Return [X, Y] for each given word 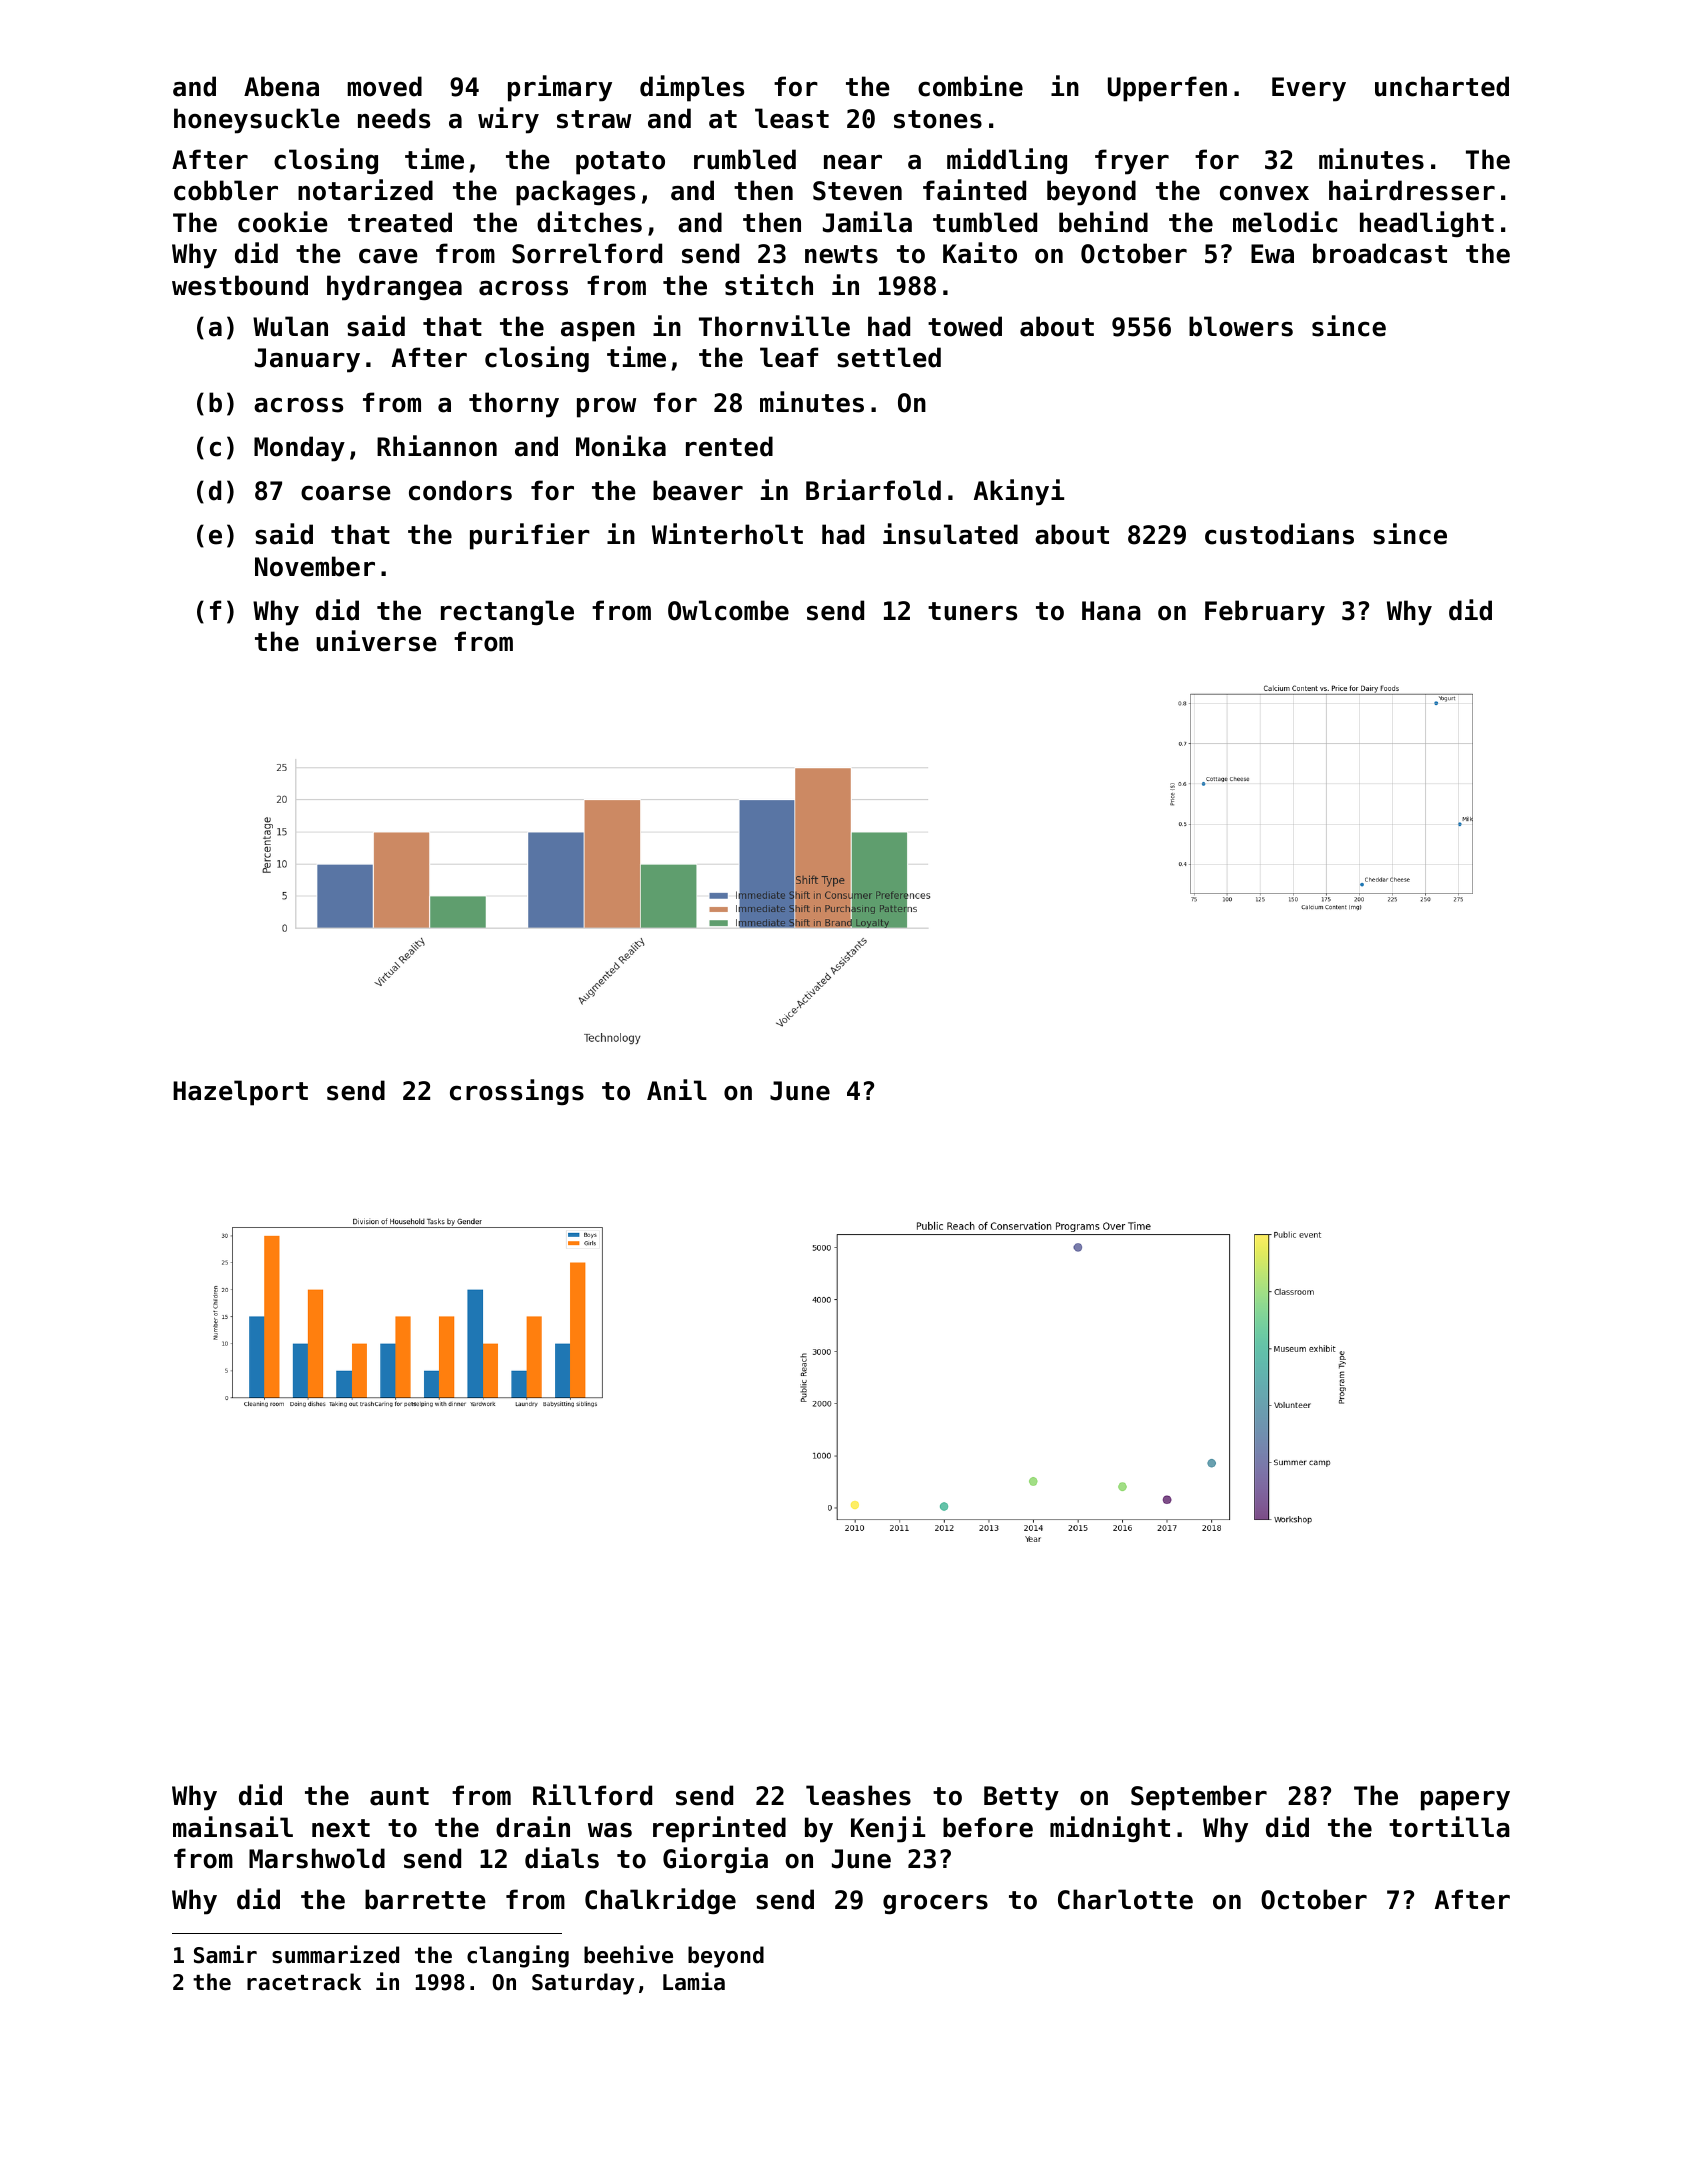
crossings [517, 1092]
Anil [677, 1089]
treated [400, 222]
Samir [225, 1954]
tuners [972, 611]
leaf [789, 357]
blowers [1241, 326]
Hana [1111, 611]
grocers [935, 1904]
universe [376, 641]
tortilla [1449, 1827]
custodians [1279, 534]
